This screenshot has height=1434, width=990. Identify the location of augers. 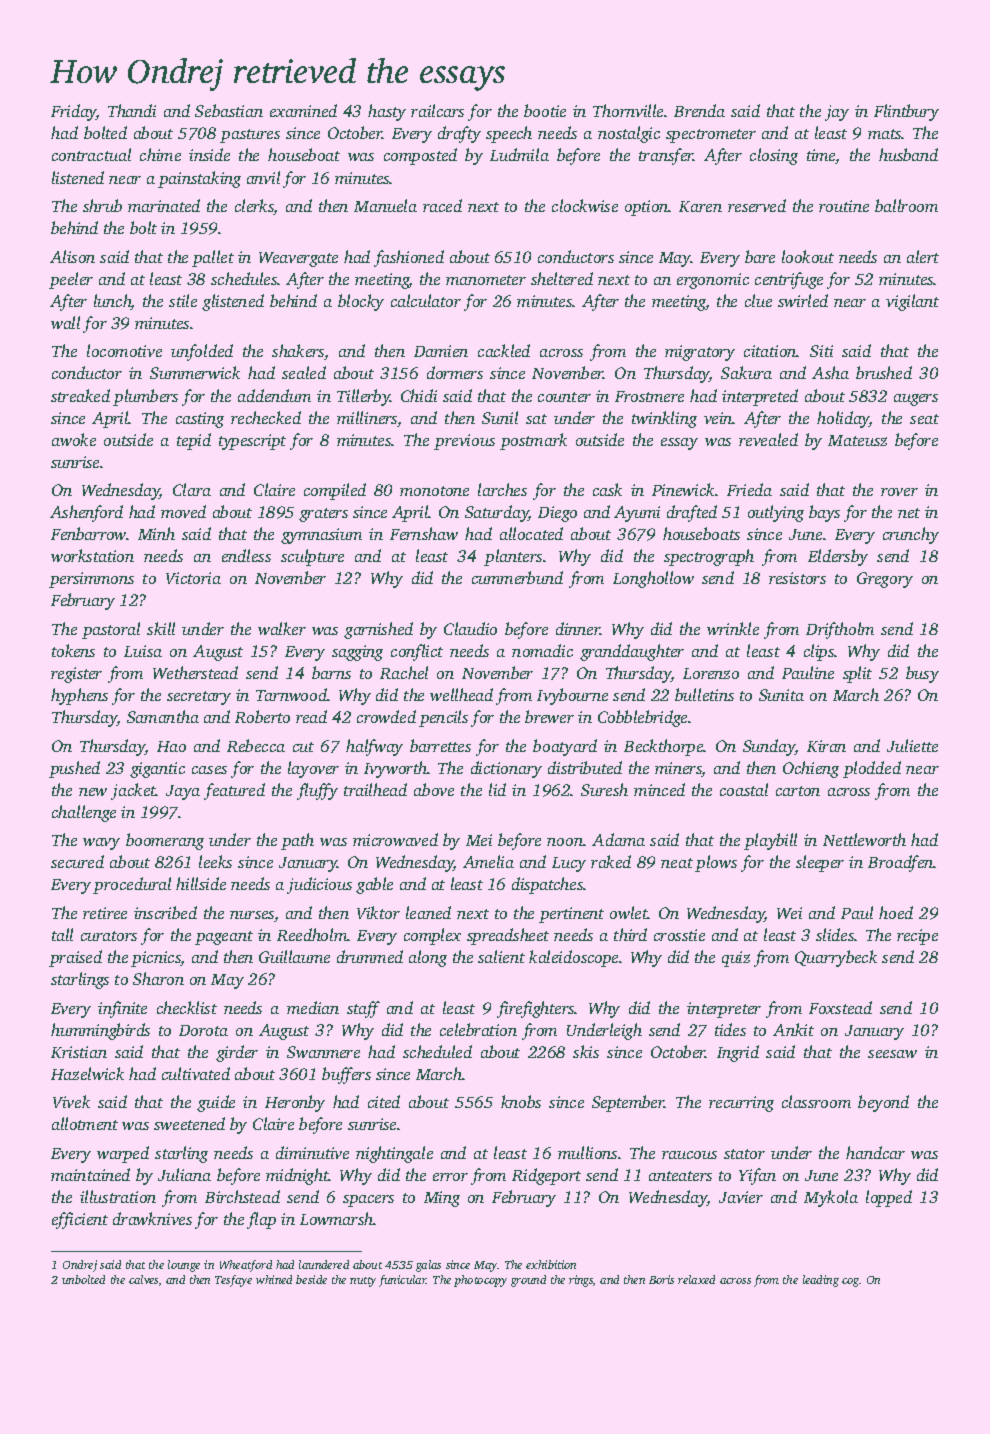
(916, 400).
